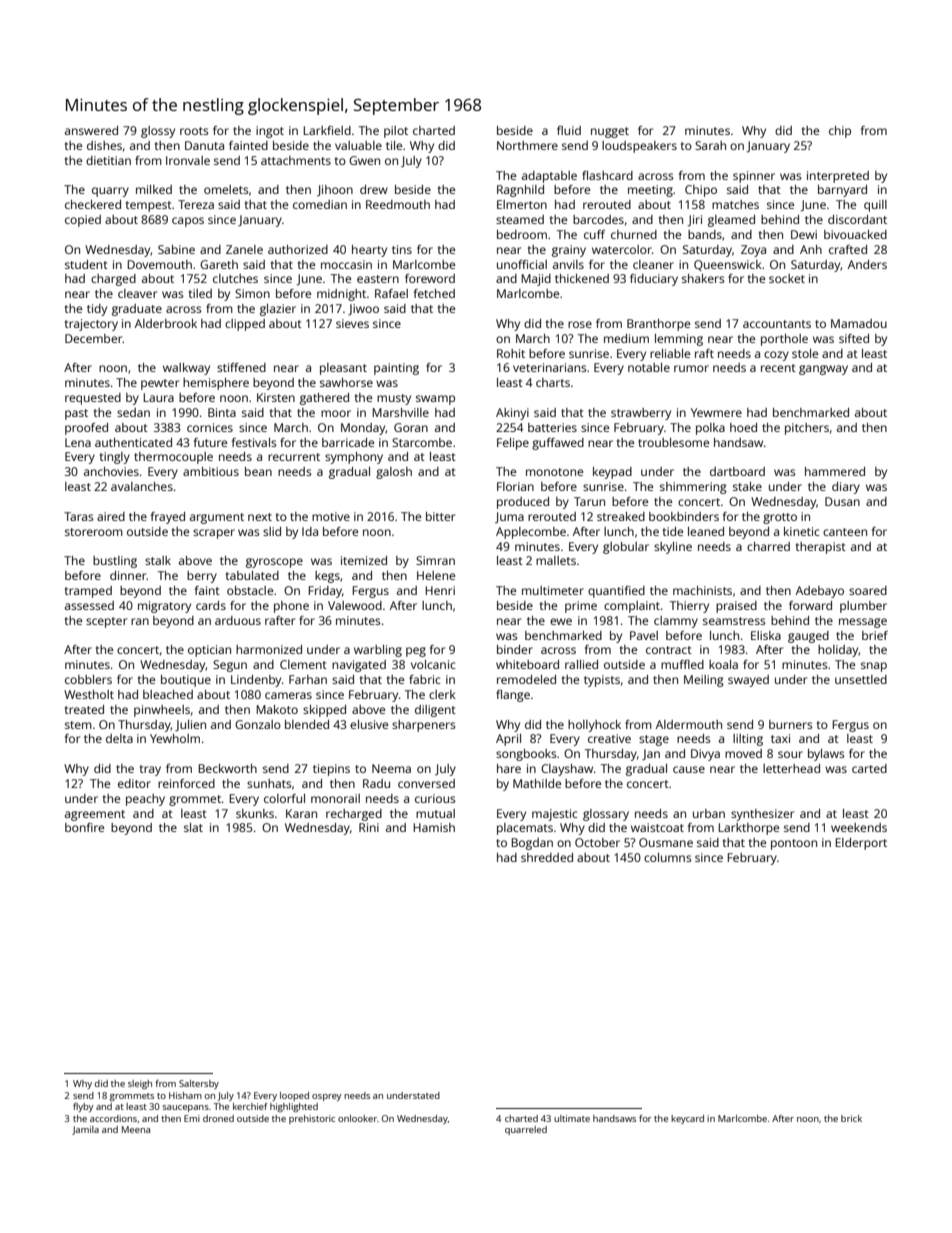 The height and width of the image is (1233, 952). What do you see at coordinates (748, 740) in the image?
I see `lilting` at bounding box center [748, 740].
